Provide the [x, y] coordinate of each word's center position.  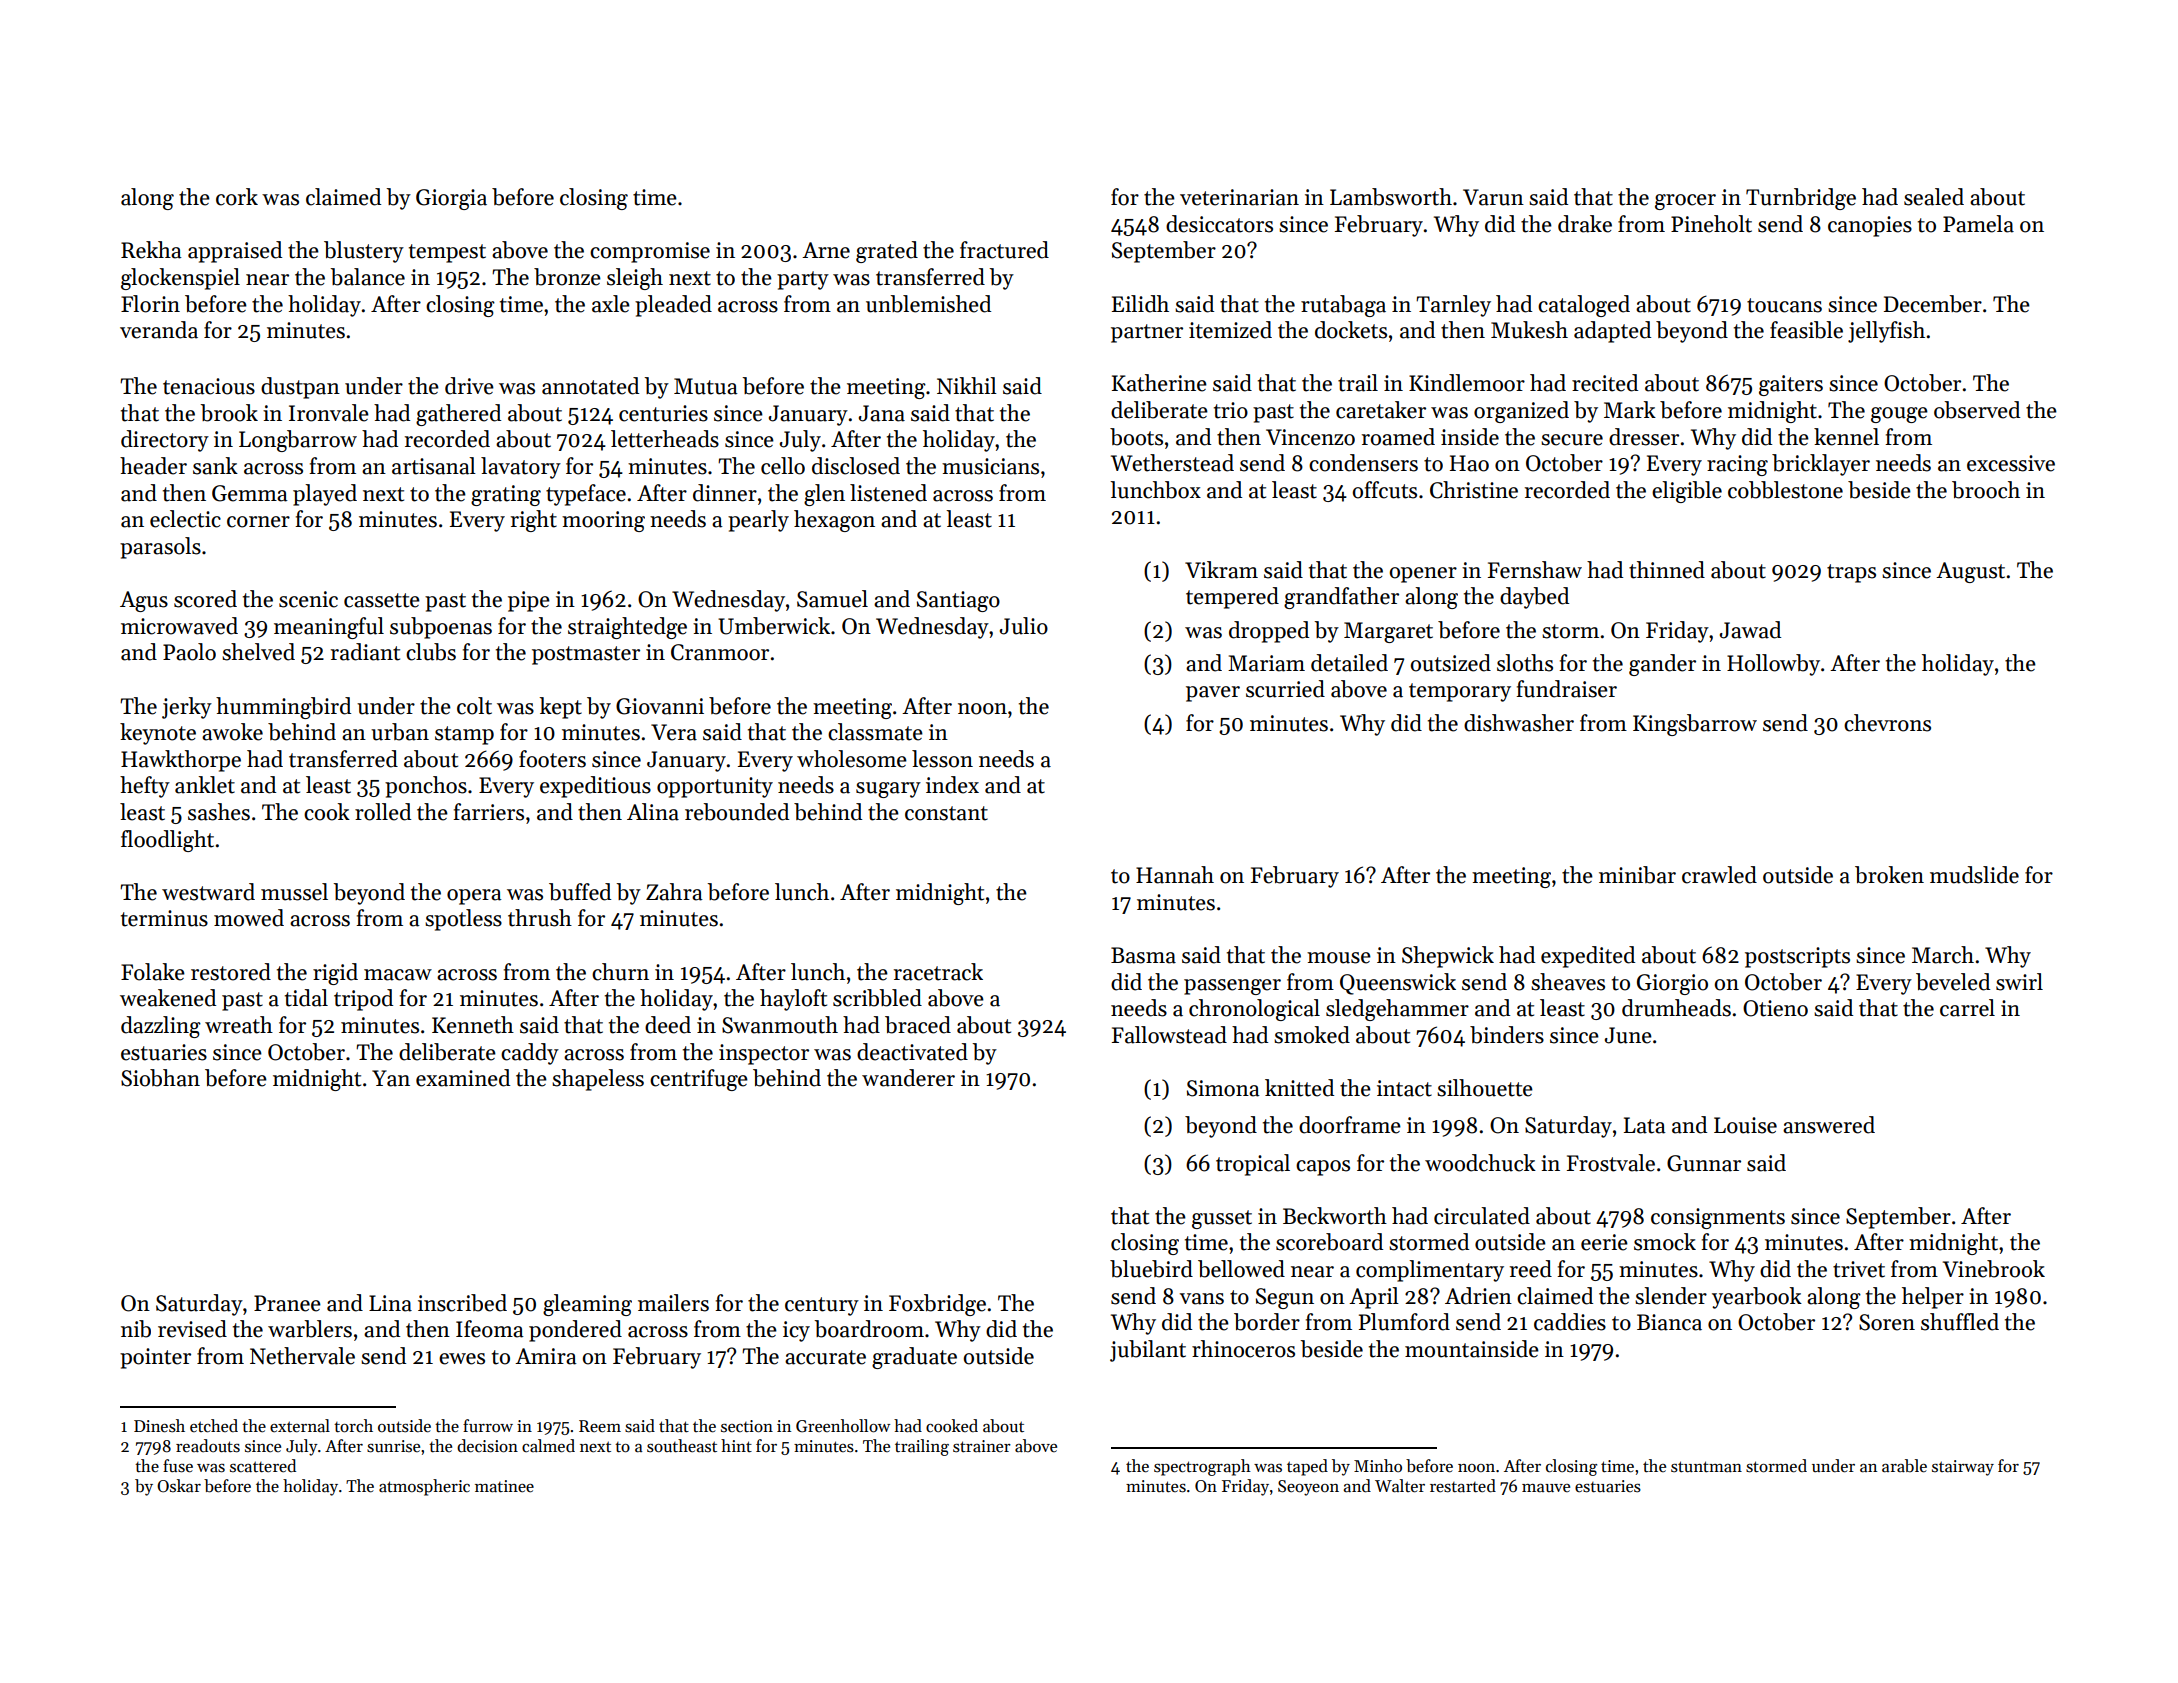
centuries [663, 413]
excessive [2011, 463]
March [1943, 955]
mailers [673, 1303]
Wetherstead [1172, 463]
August [1970, 572]
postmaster [586, 655]
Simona [1223, 1088]
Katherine [1159, 383]
